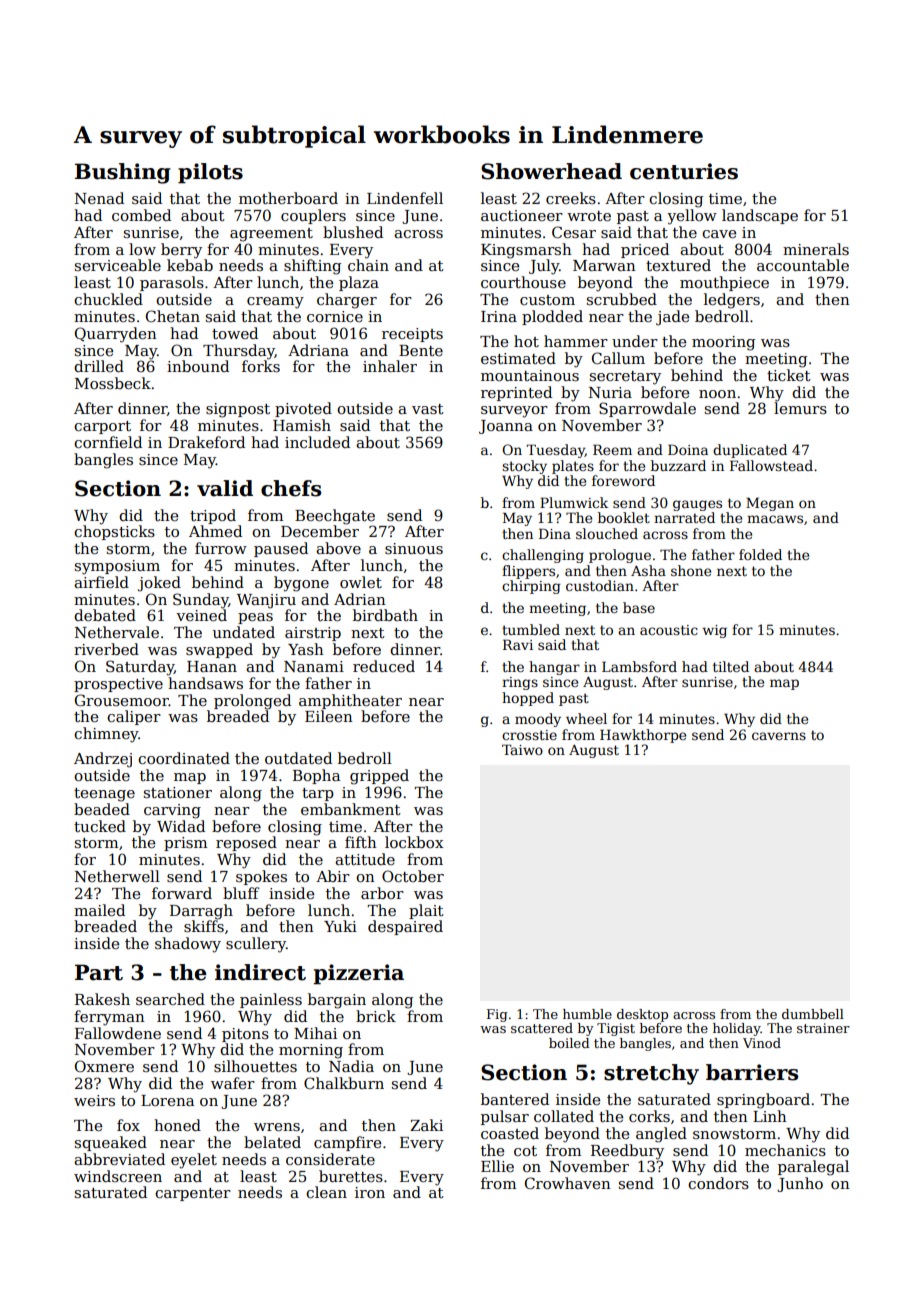 Image resolution: width=924 pixels, height=1308 pixels. What do you see at coordinates (193, 1194) in the document?
I see `carpenter` at bounding box center [193, 1194].
